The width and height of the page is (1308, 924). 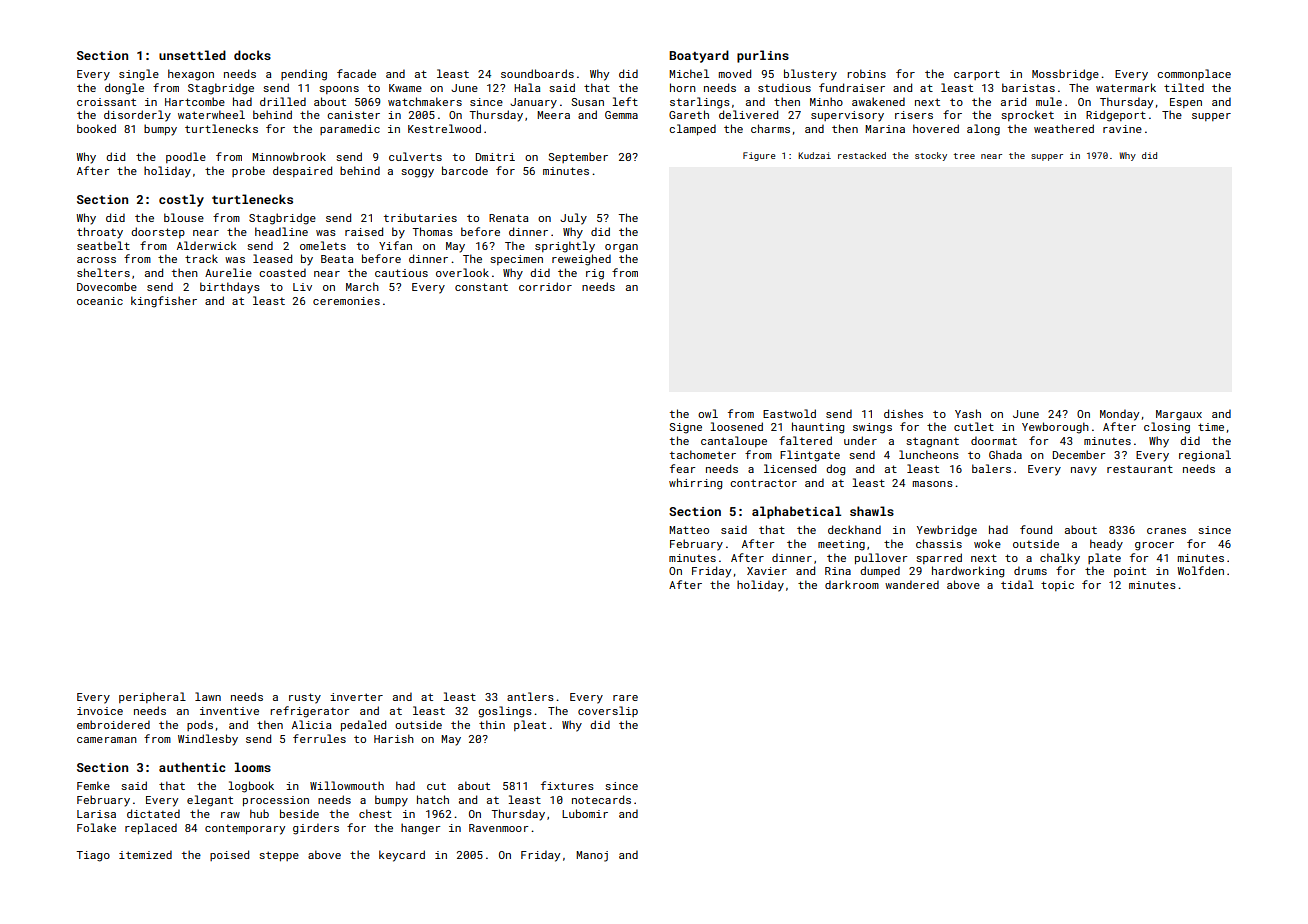 I want to click on studious, so click(x=784, y=87).
